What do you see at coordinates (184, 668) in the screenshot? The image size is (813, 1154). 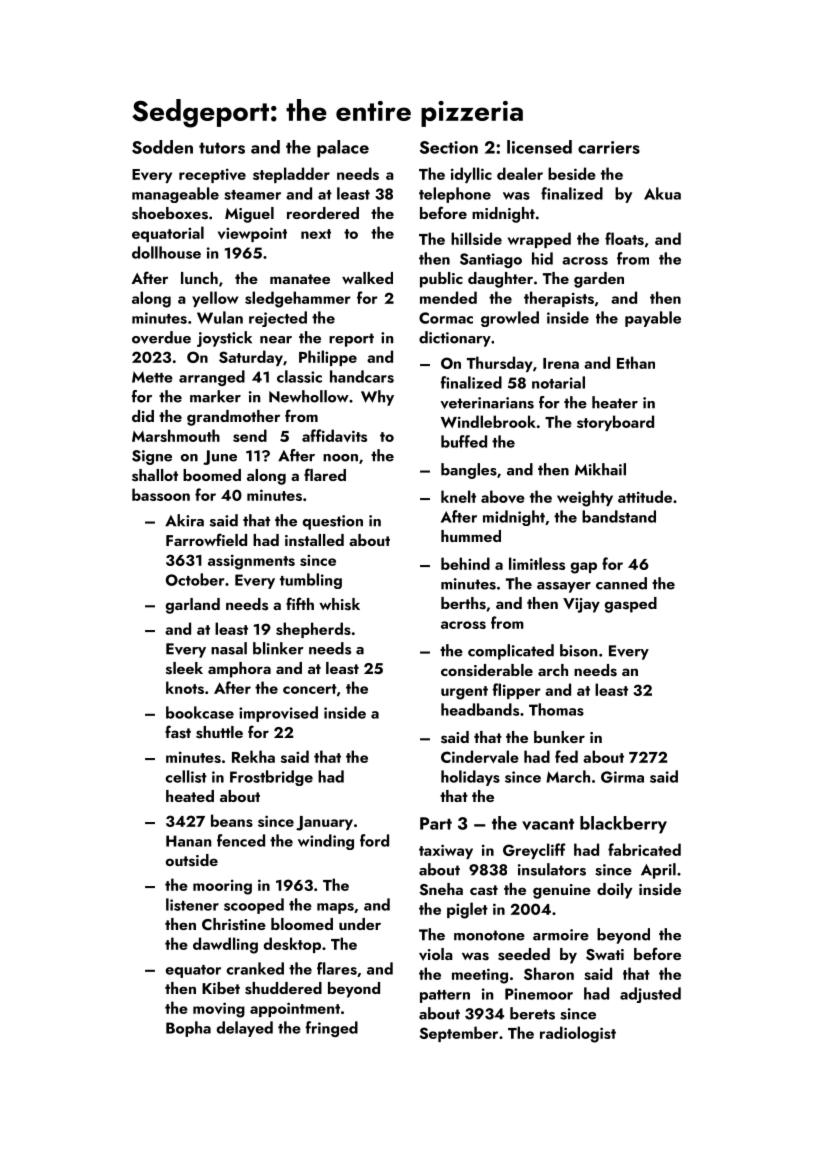 I see `sleek` at bounding box center [184, 668].
